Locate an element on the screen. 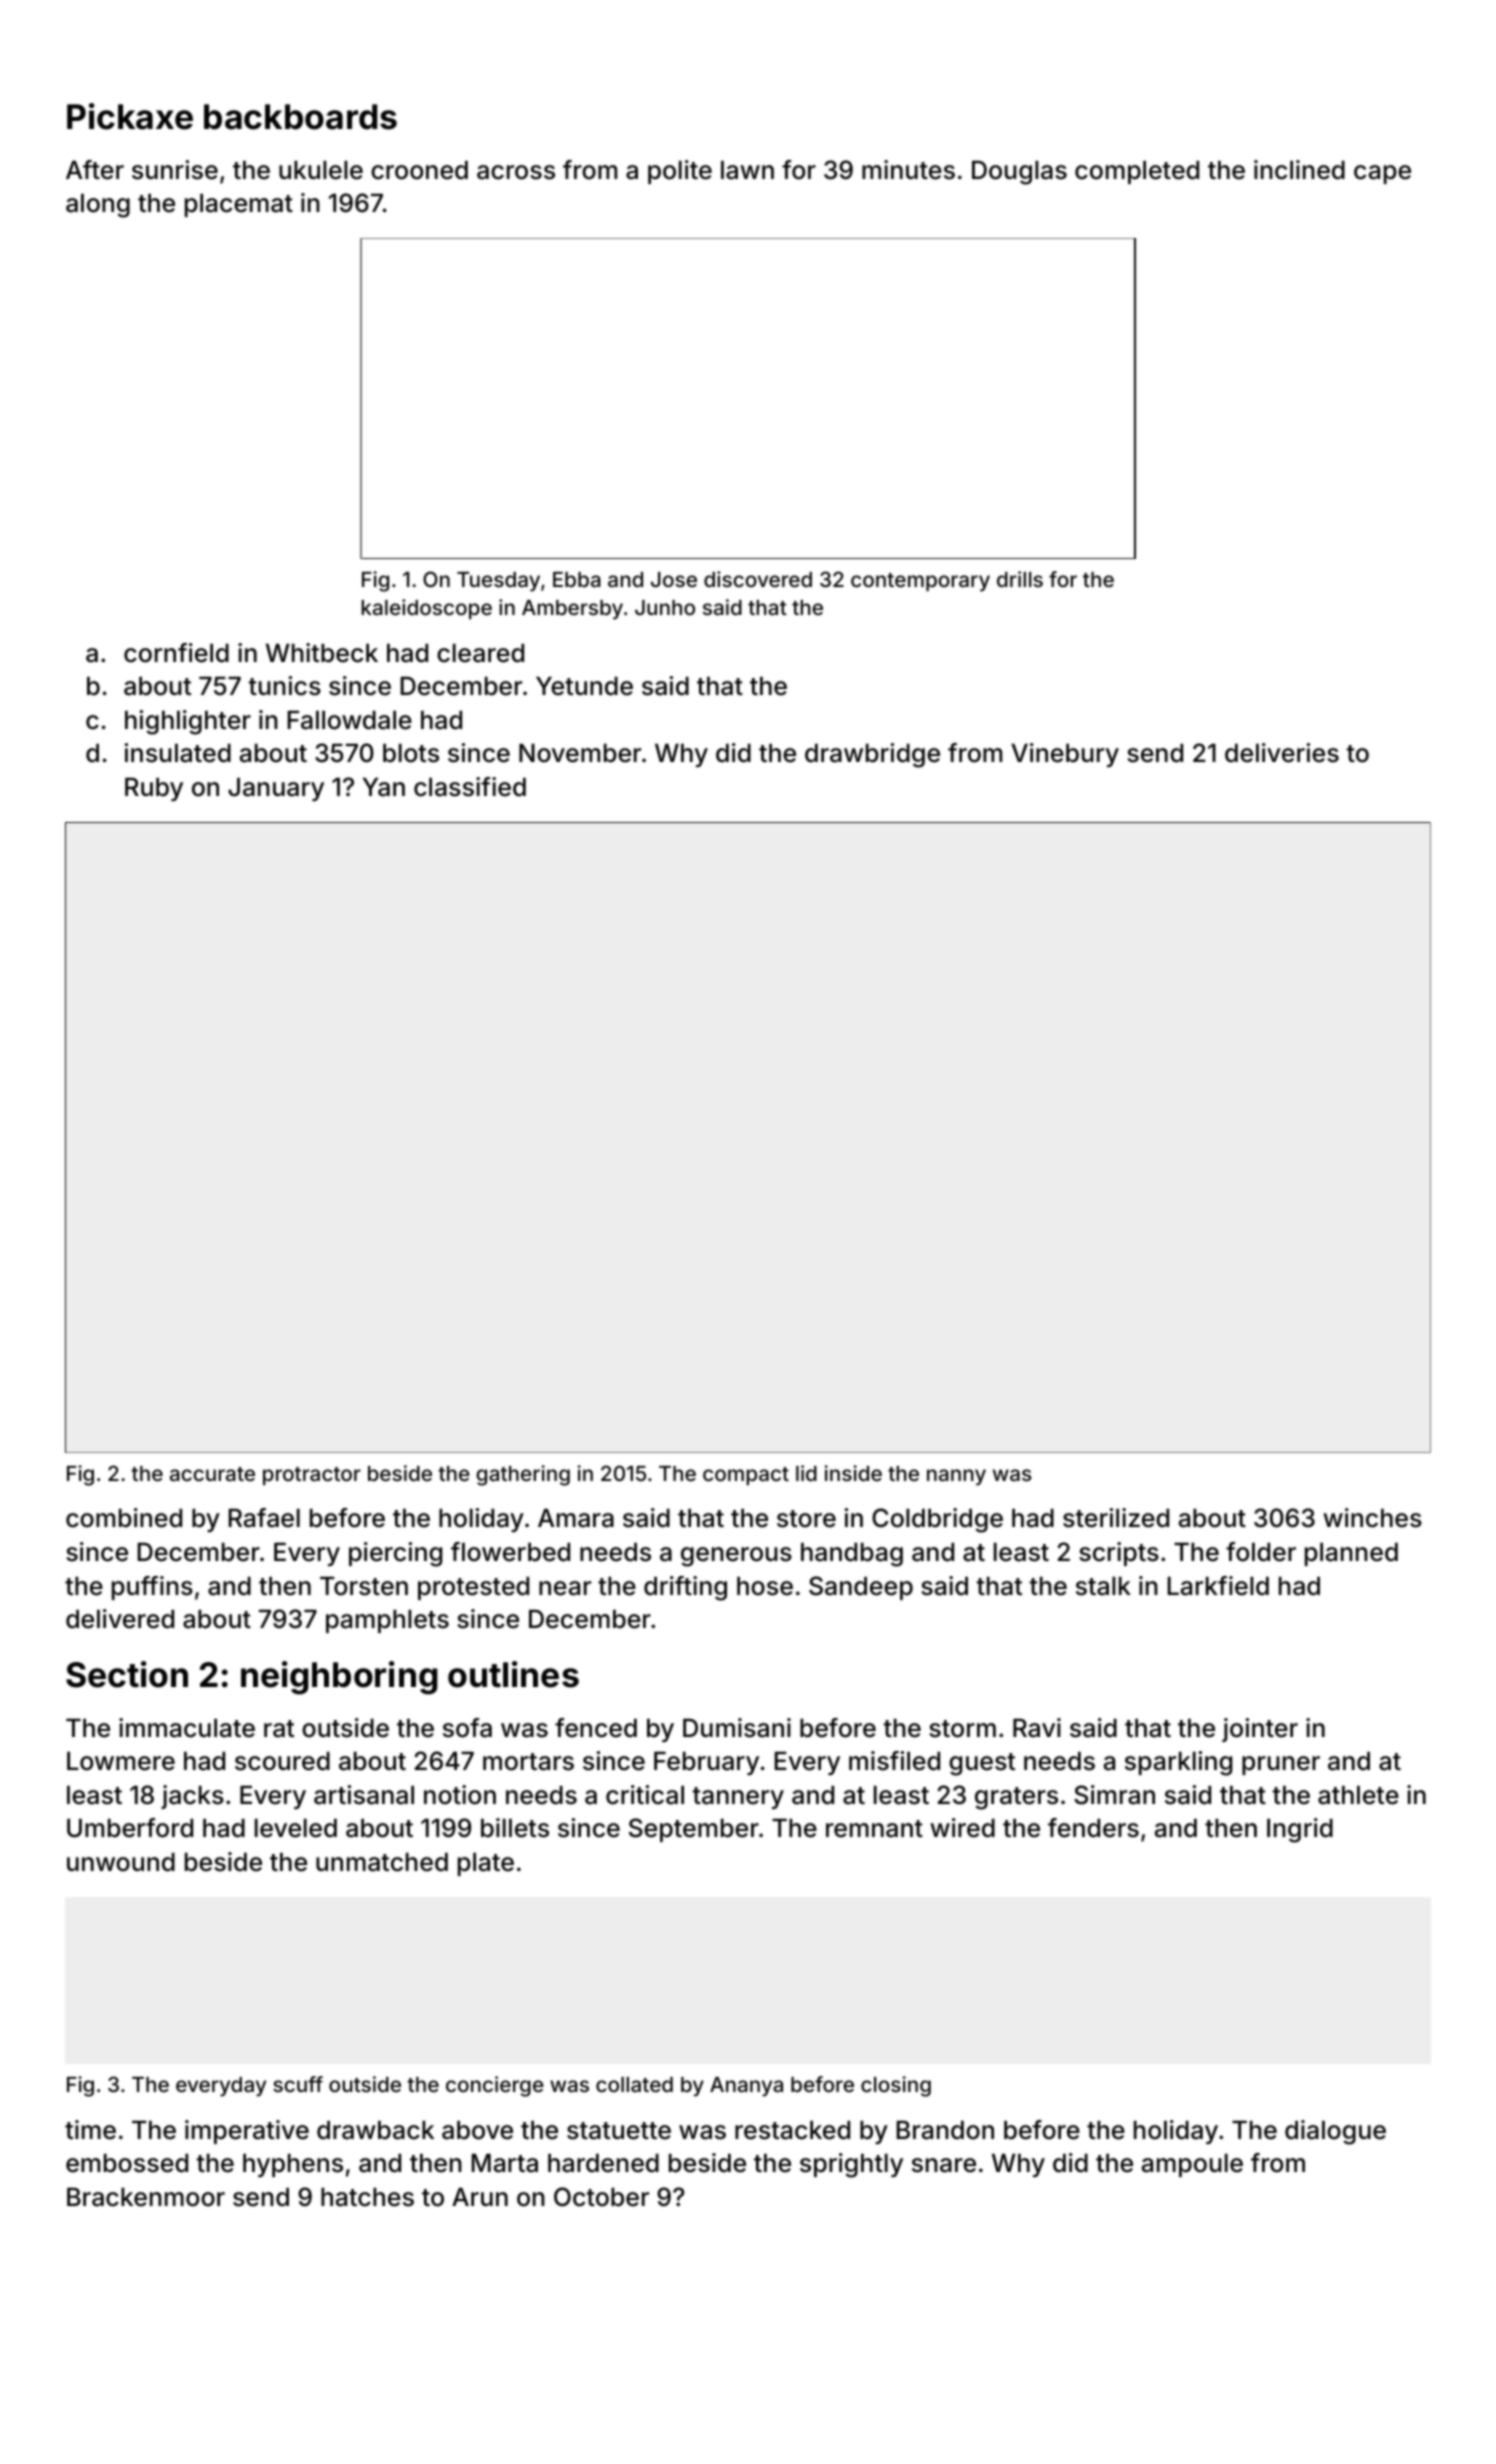 The height and width of the screenshot is (2464, 1496). deliveries is located at coordinates (1282, 753).
